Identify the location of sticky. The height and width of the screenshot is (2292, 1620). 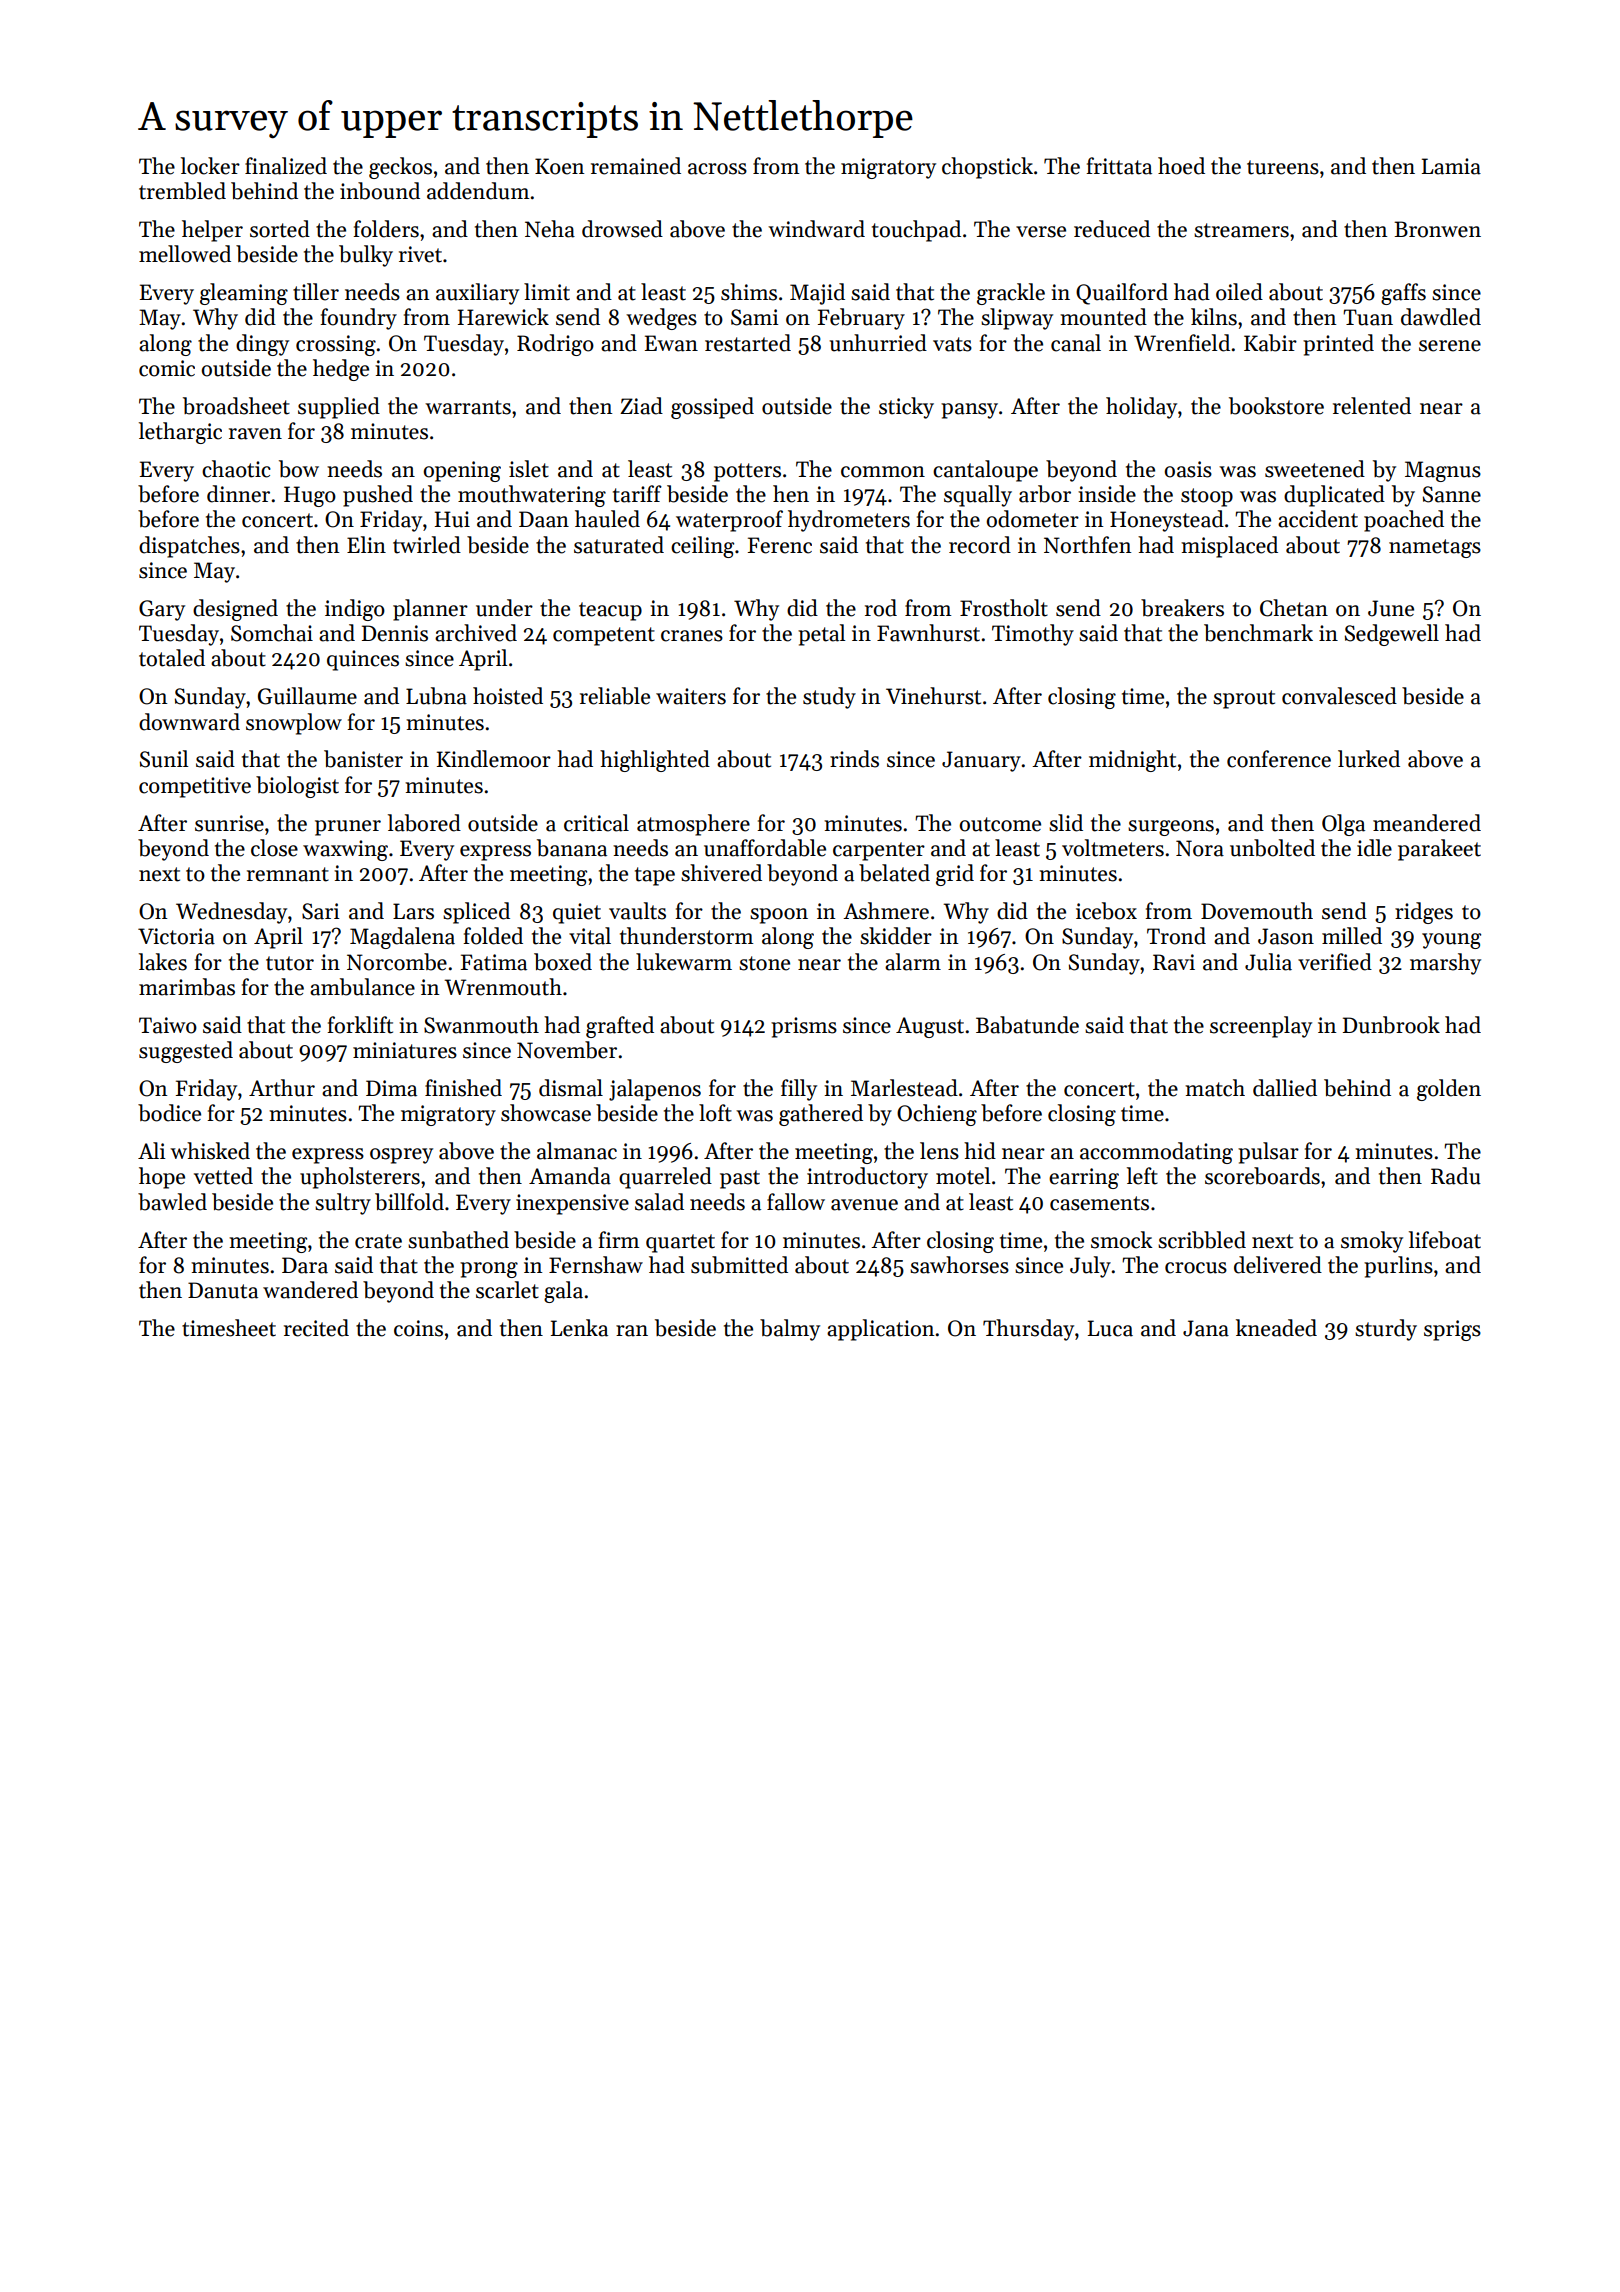
(906, 408).
